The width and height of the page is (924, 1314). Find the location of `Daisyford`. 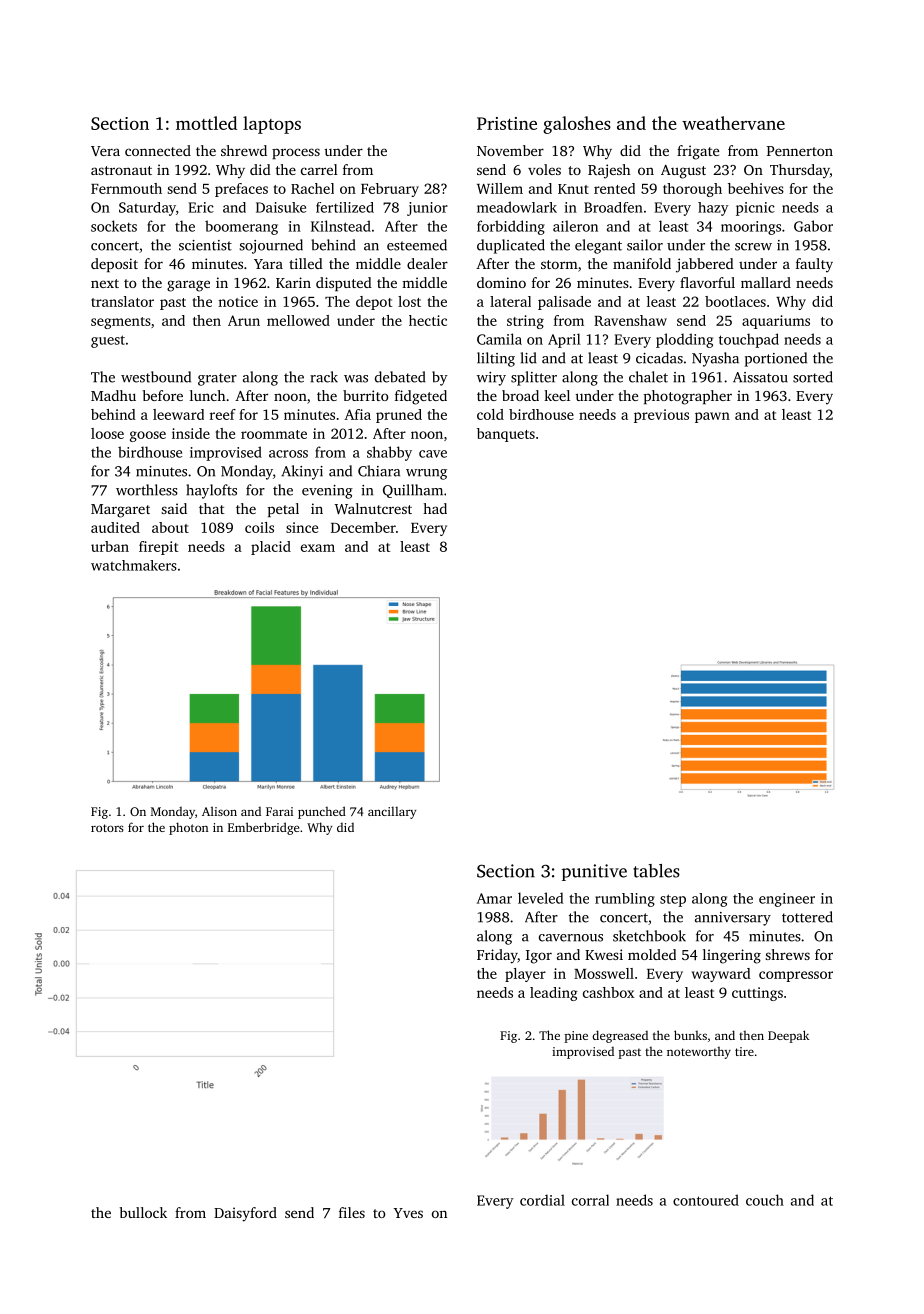

Daisyford is located at coordinates (245, 1214).
